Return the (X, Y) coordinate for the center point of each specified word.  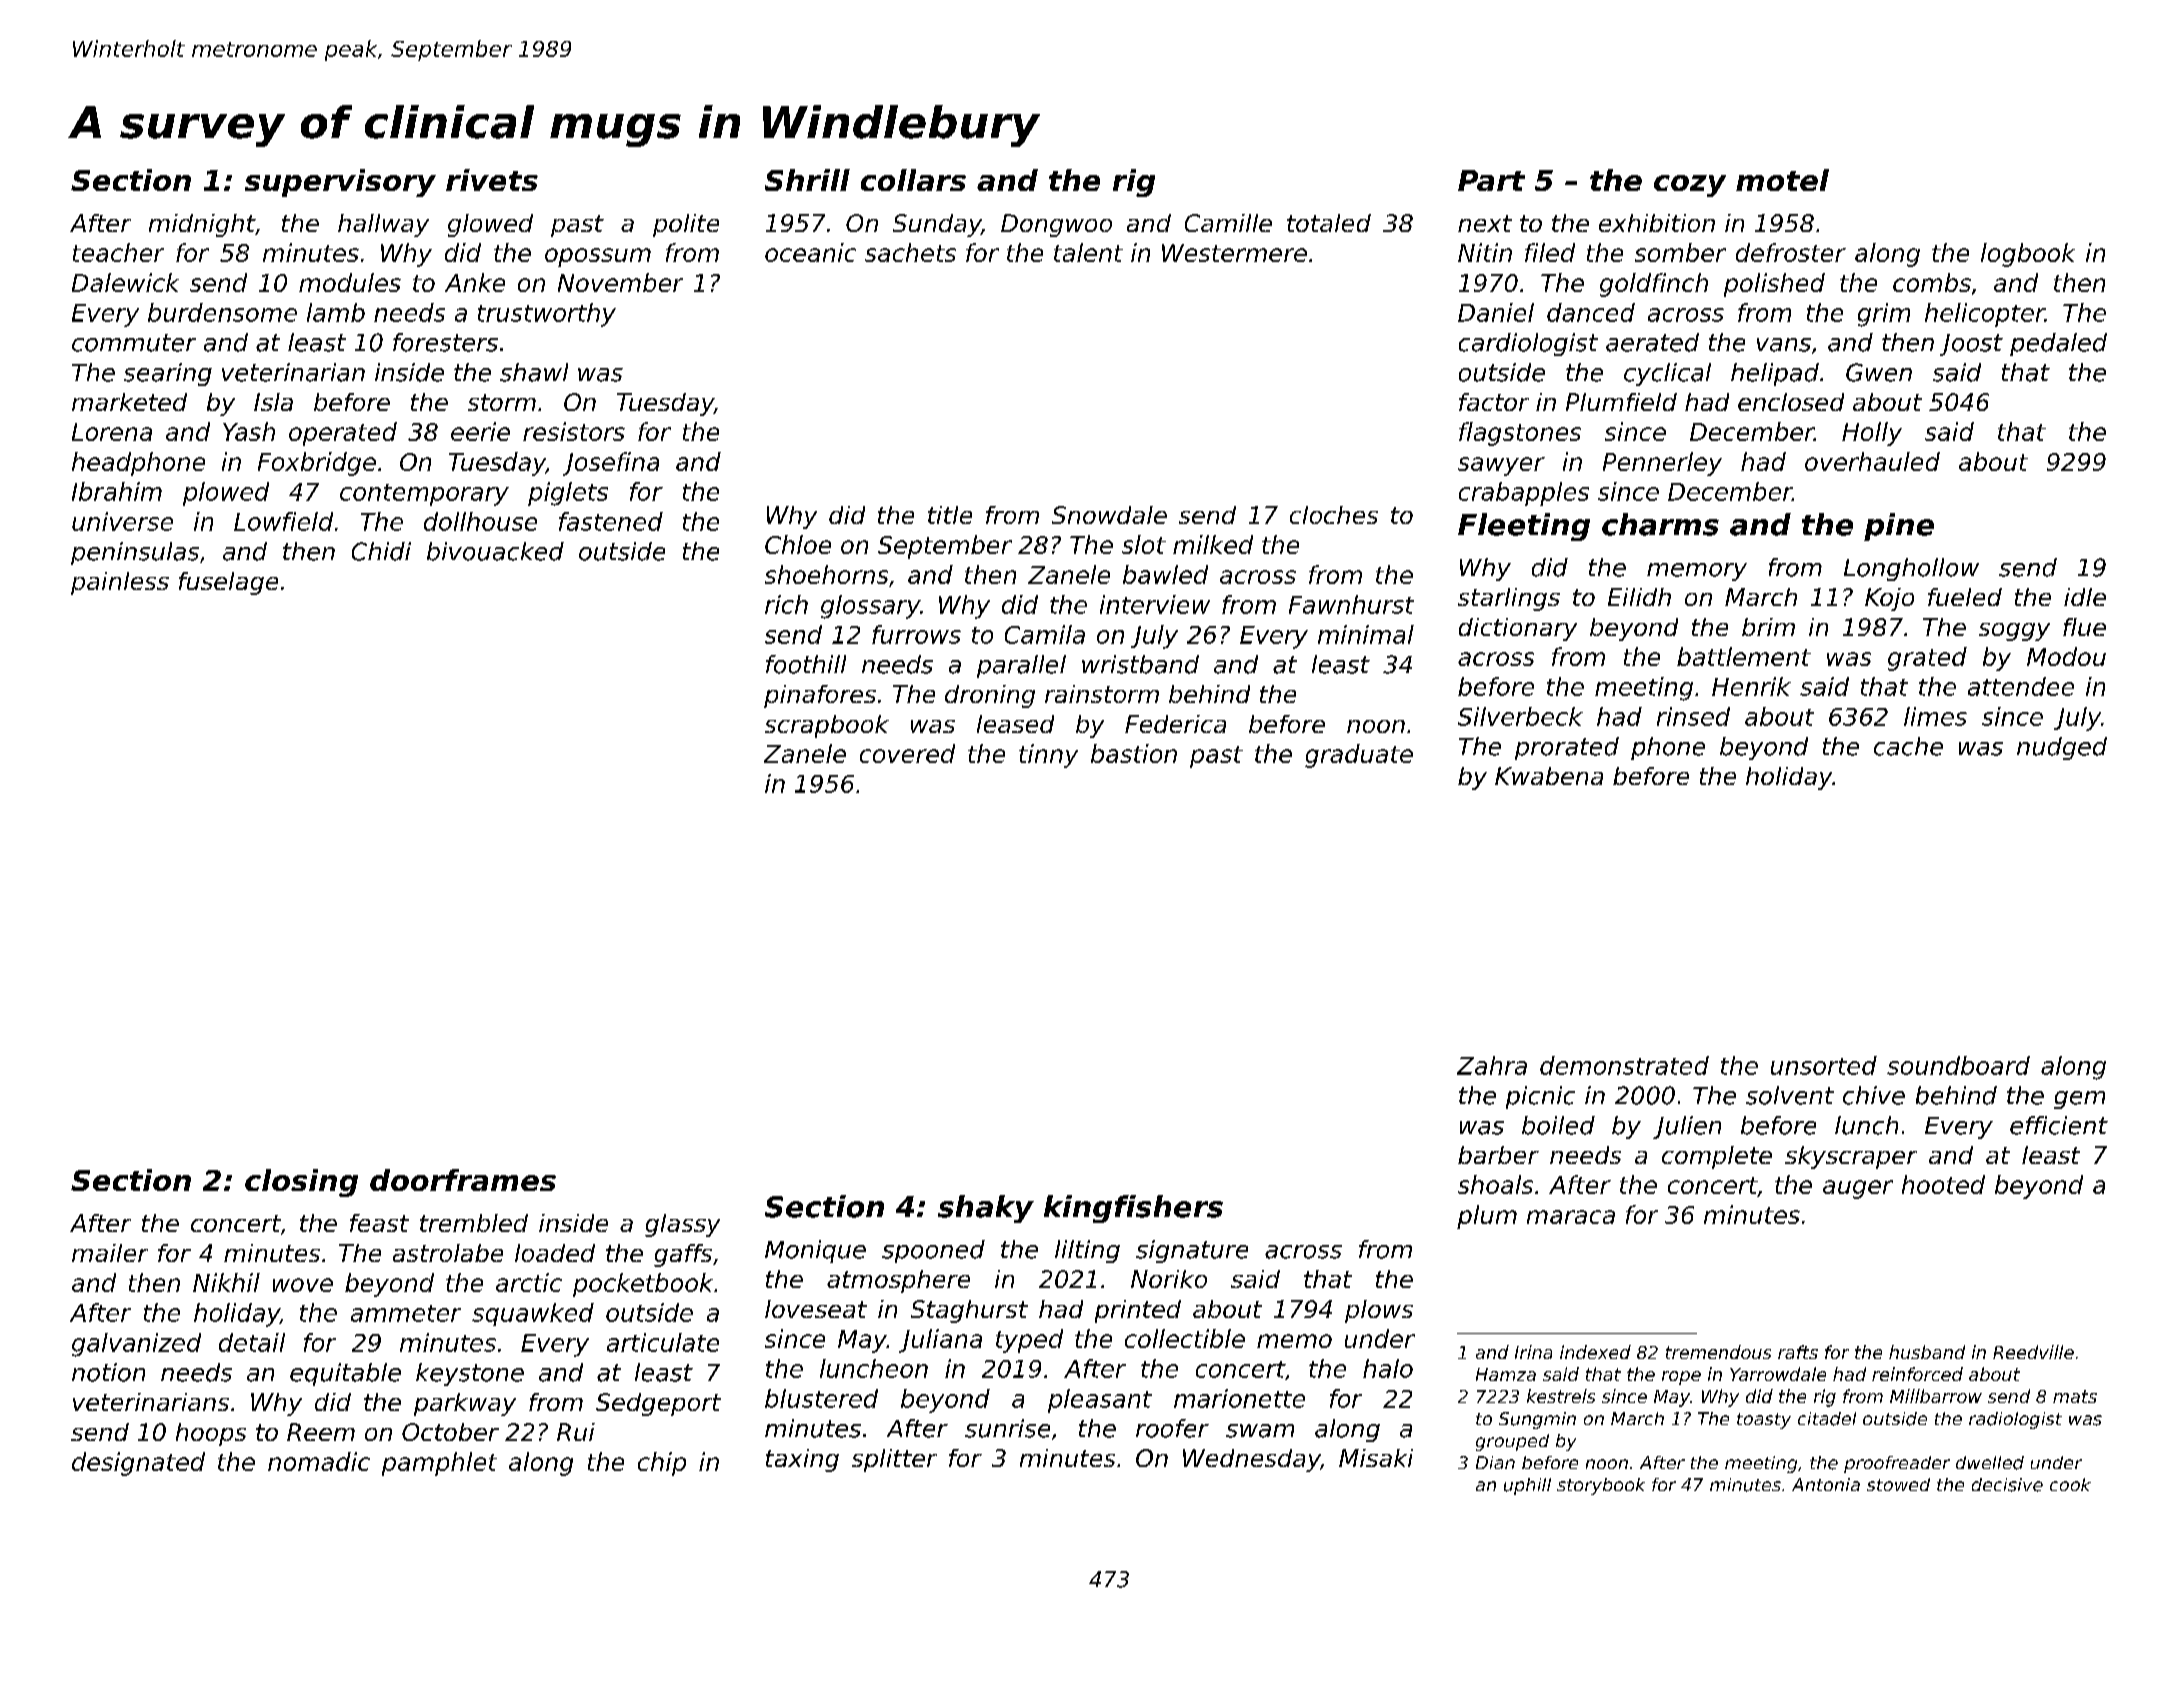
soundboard (1958, 1065)
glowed (490, 225)
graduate (1359, 756)
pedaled (2058, 344)
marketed (129, 402)
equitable (345, 1374)
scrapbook (827, 726)
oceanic (810, 252)
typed (1029, 1341)
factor (1494, 402)
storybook (1601, 1486)
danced (1591, 312)
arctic (529, 1282)
